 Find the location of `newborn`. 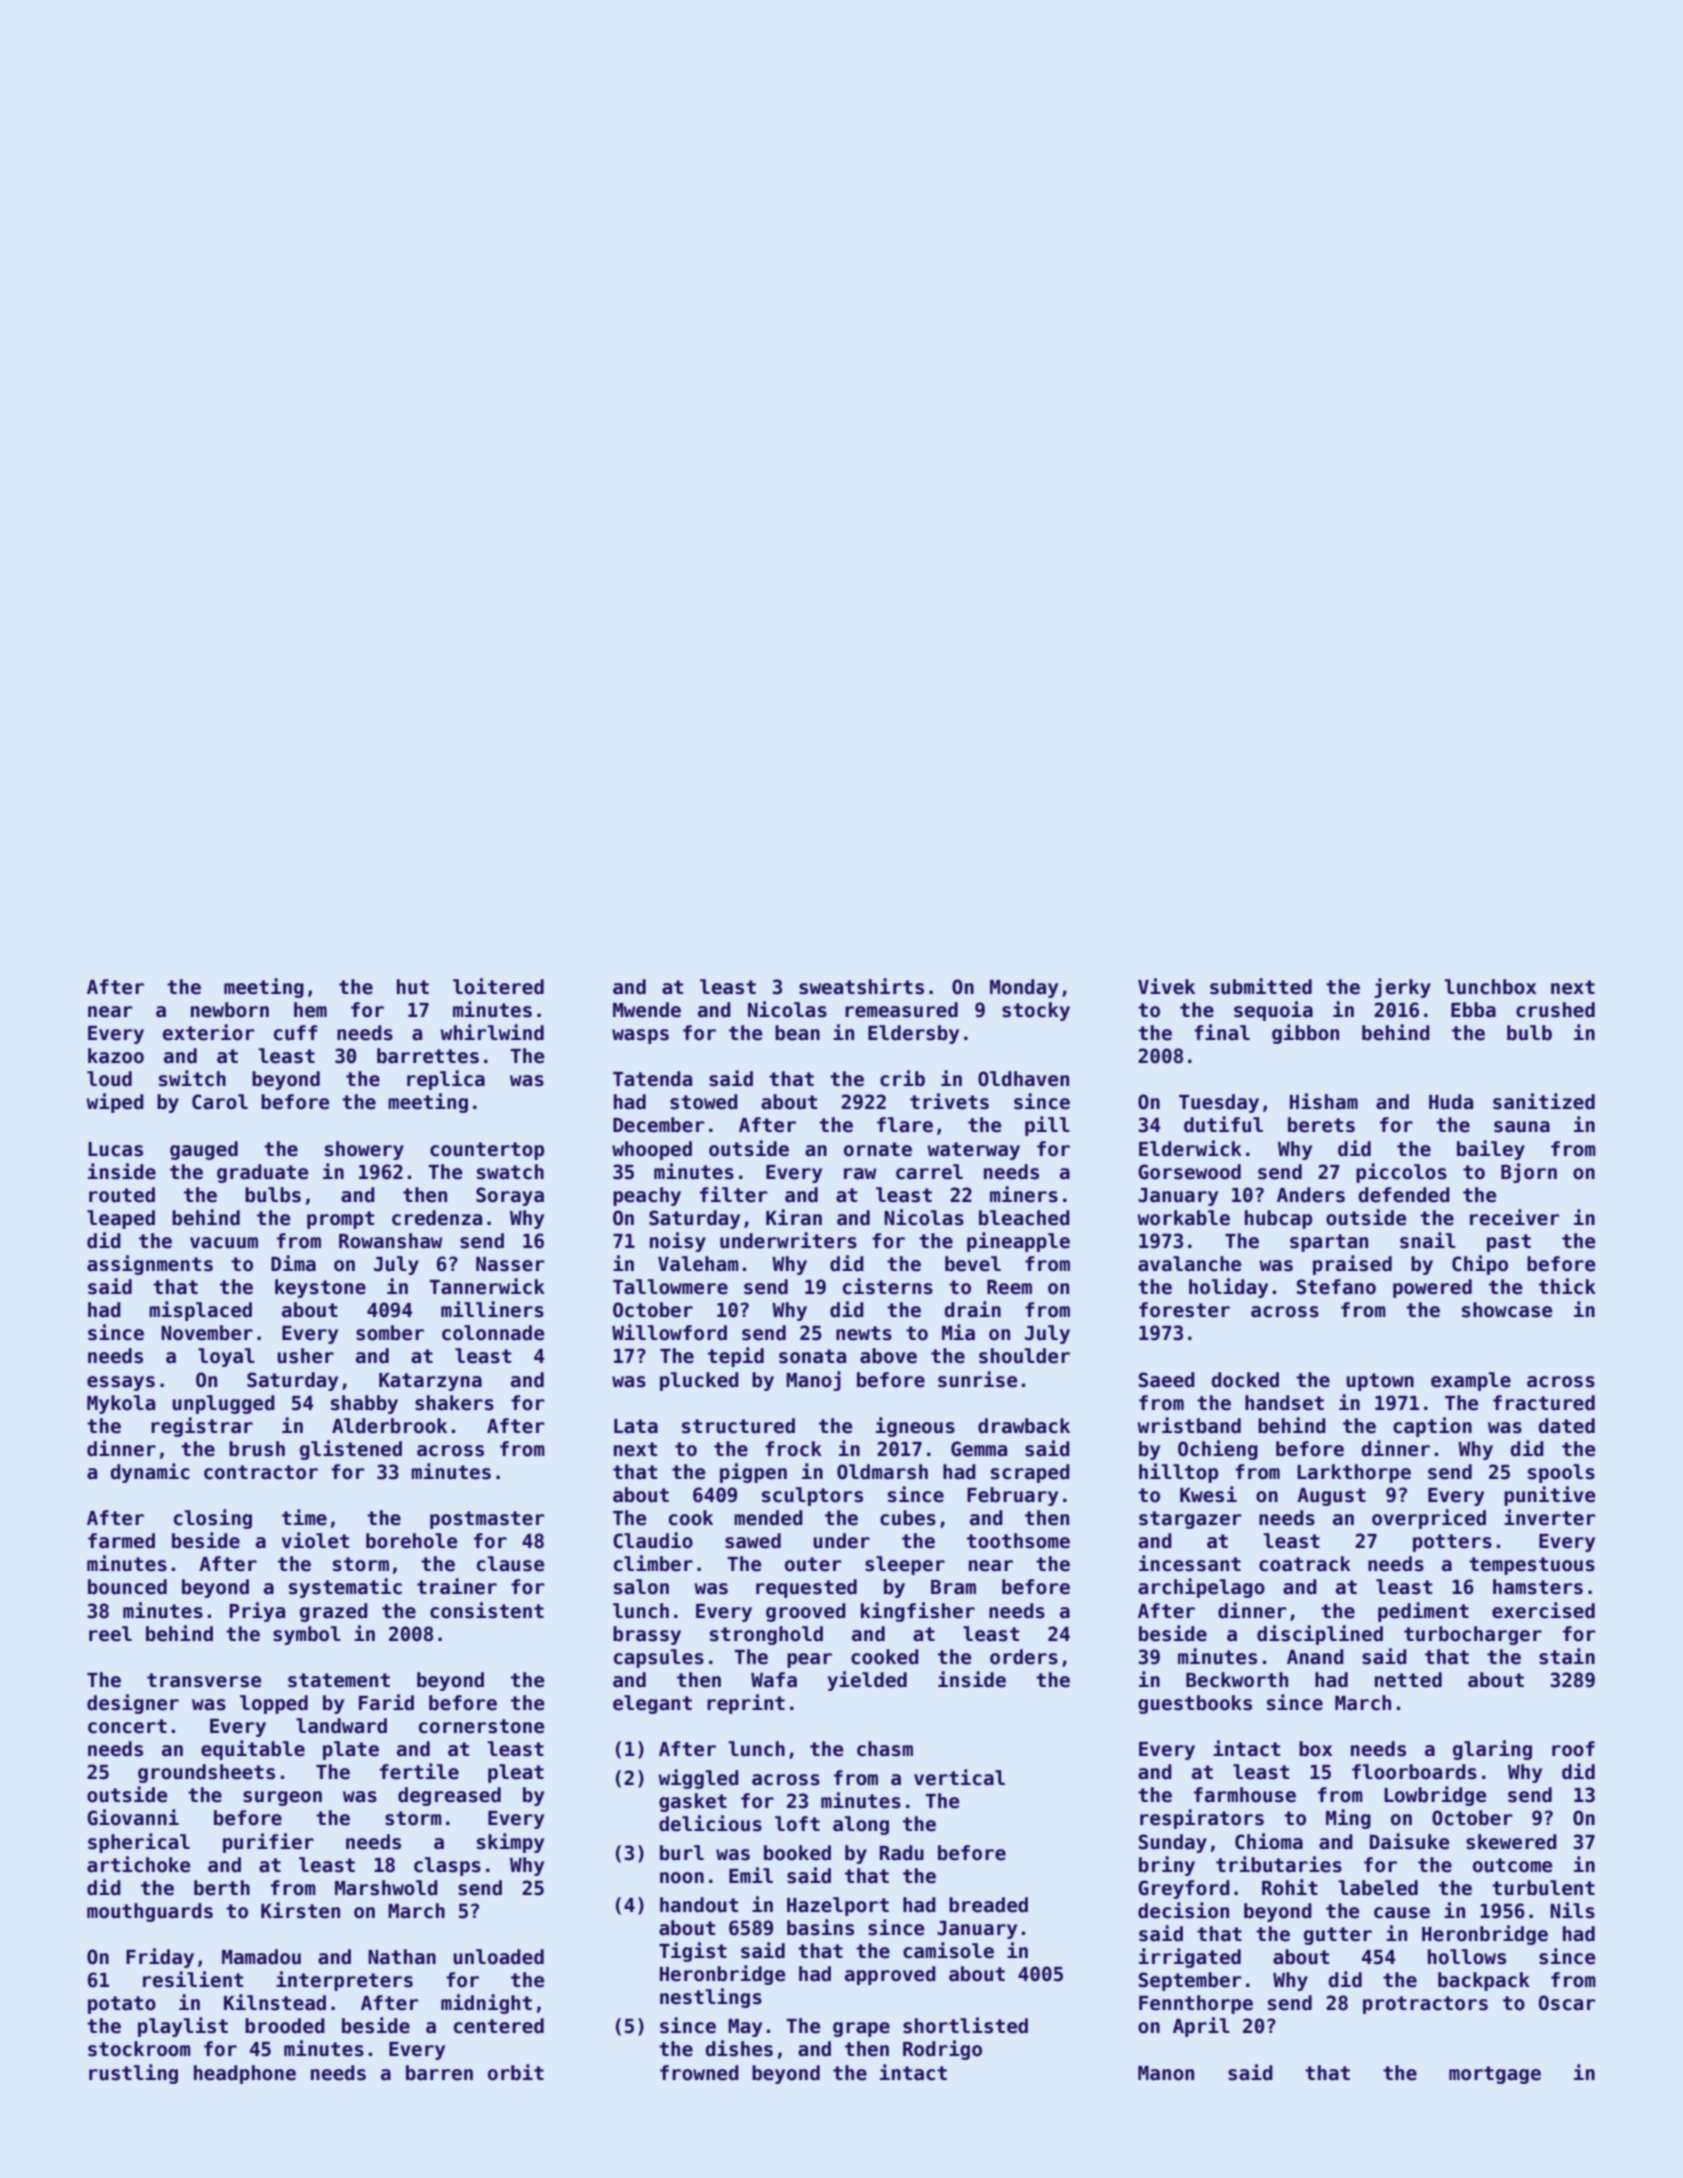

newborn is located at coordinates (230, 1010).
